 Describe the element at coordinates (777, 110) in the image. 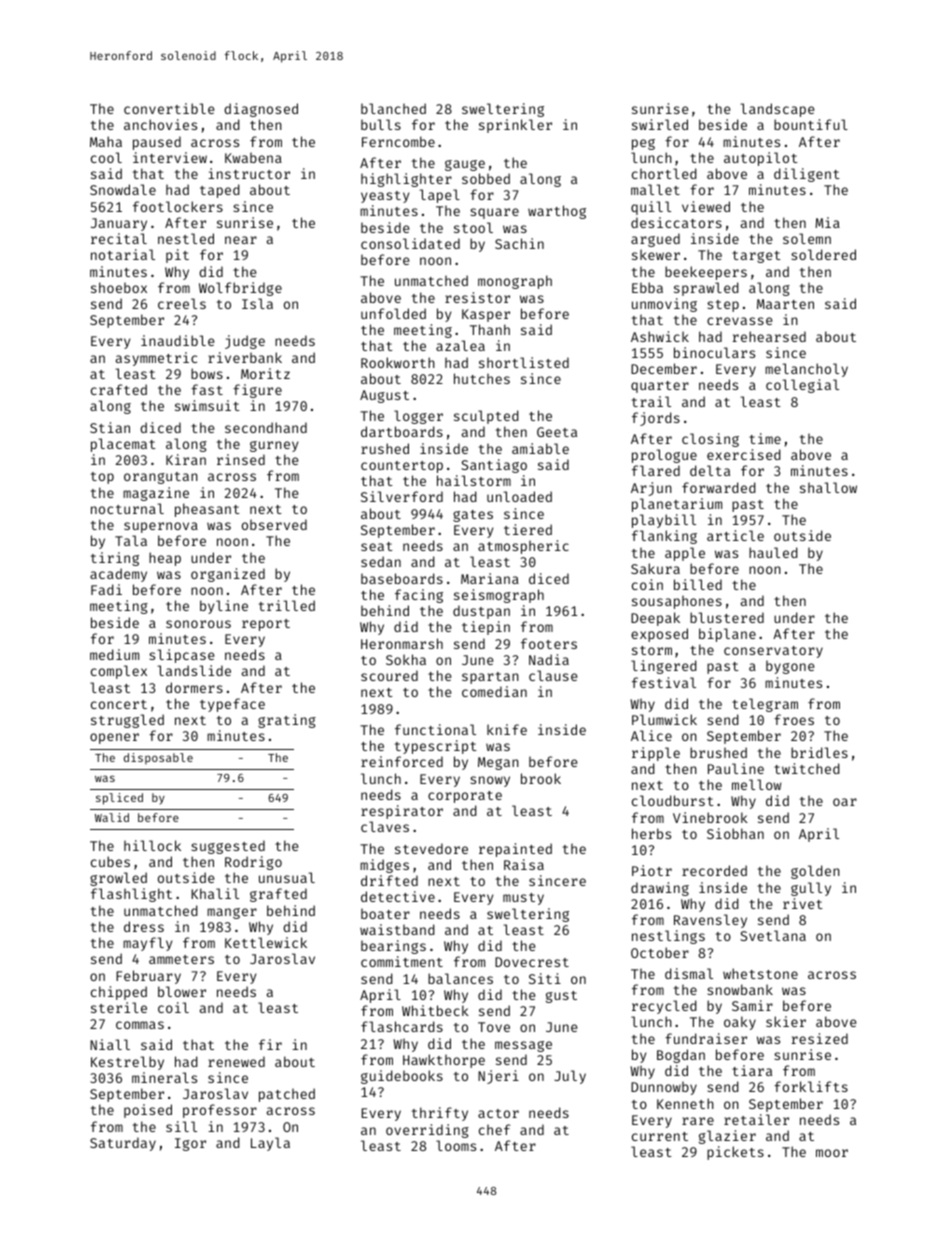

I see `landscape` at that location.
